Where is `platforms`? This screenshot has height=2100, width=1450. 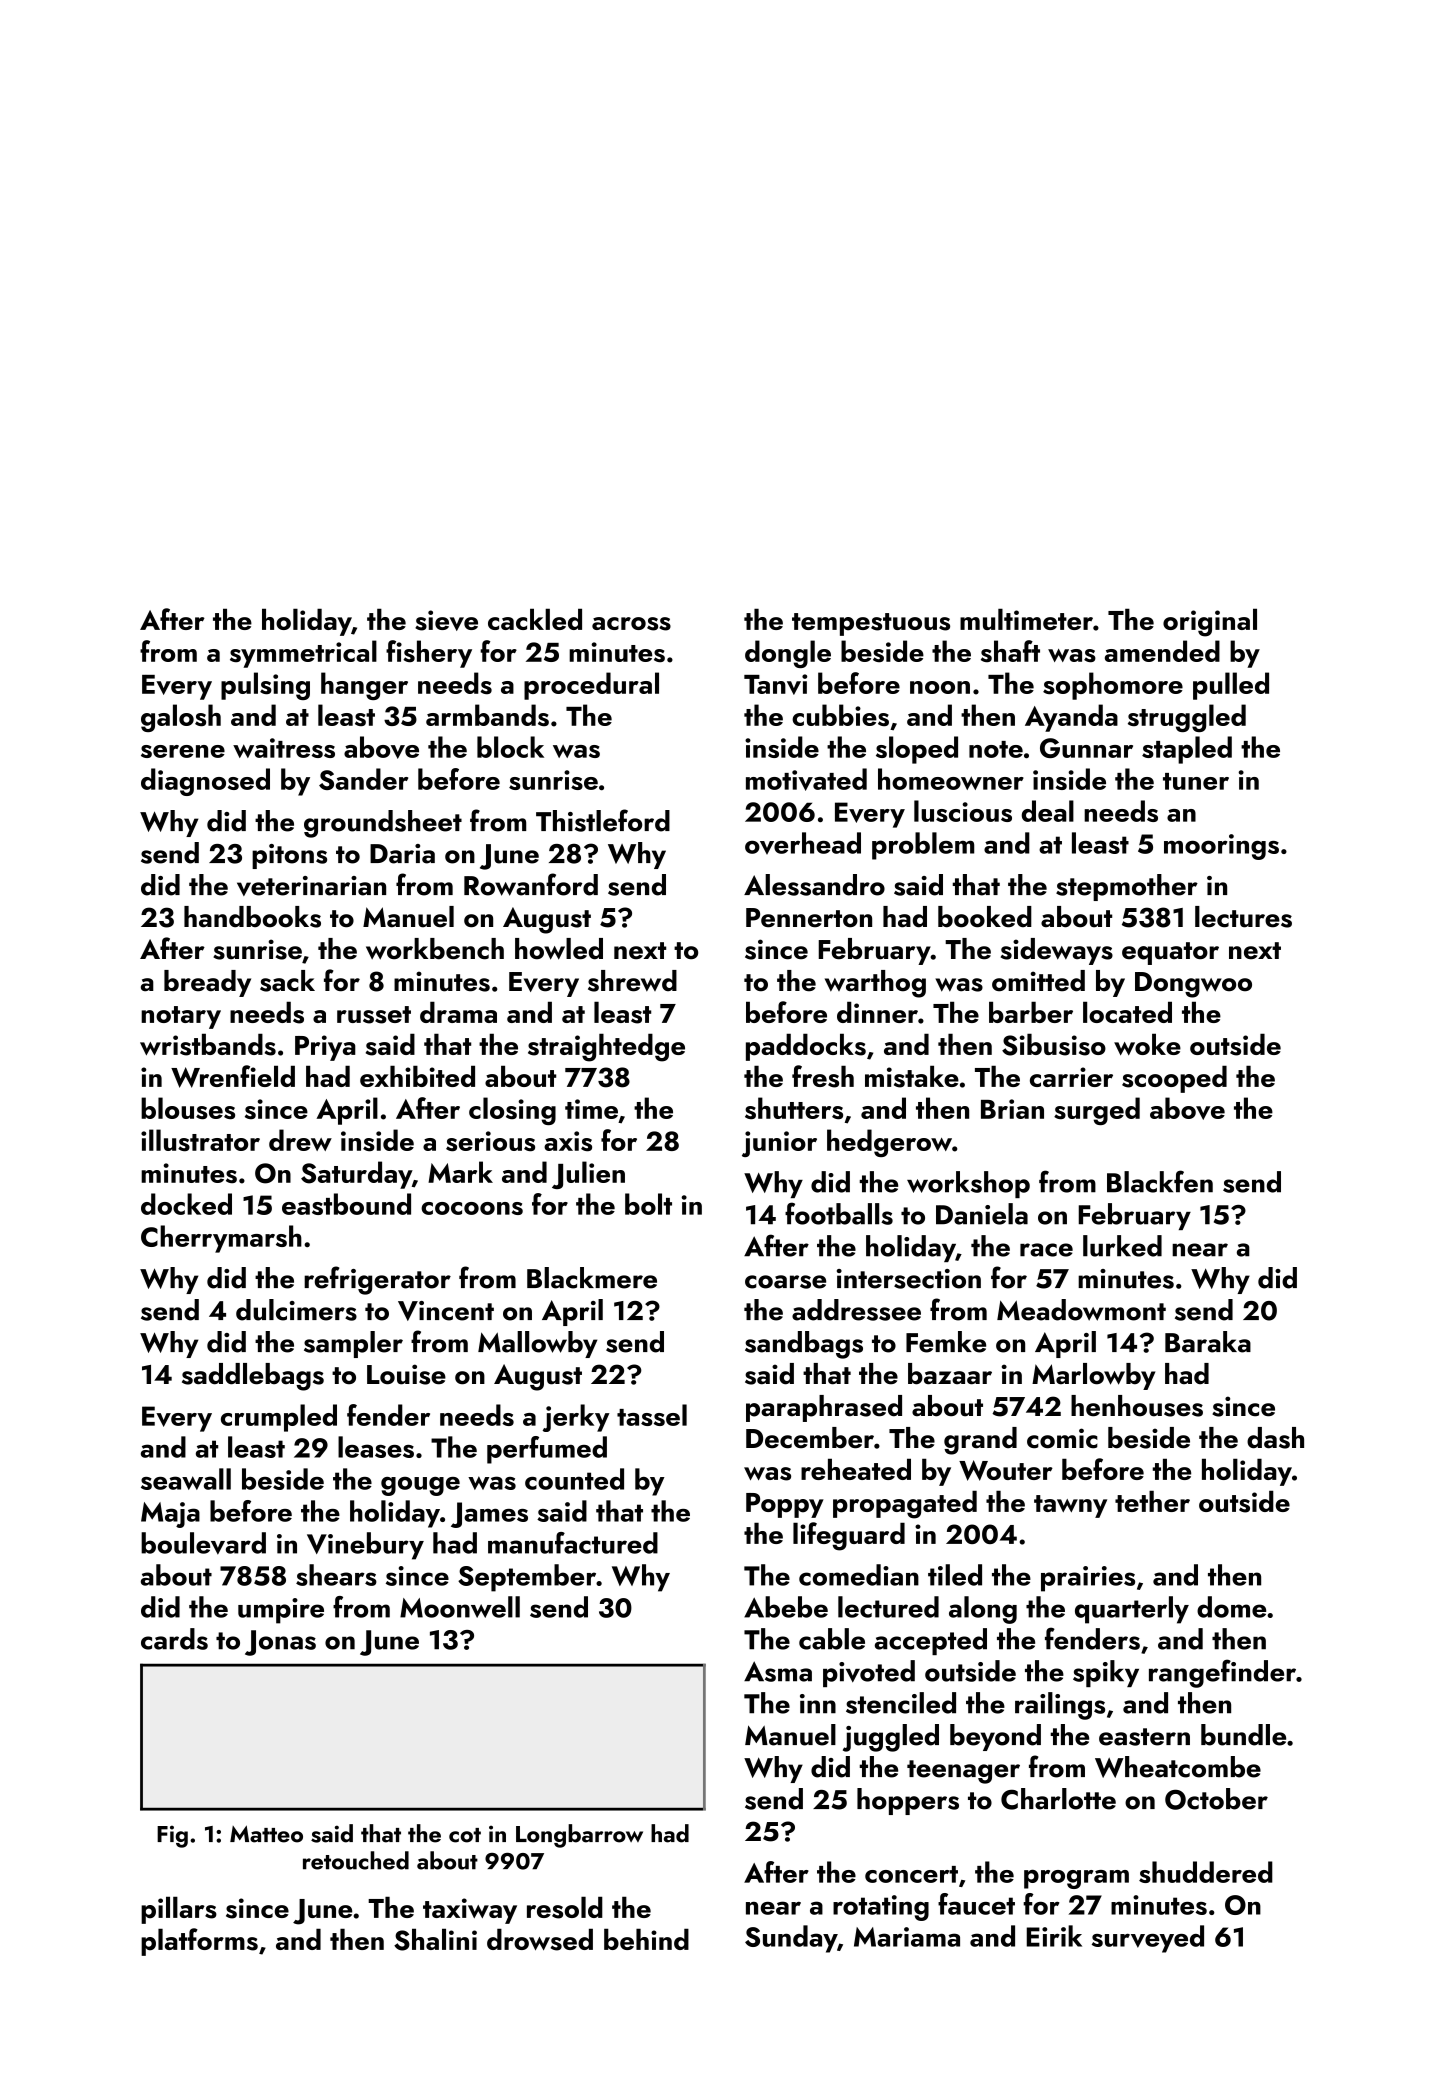 platforms is located at coordinates (199, 1942).
